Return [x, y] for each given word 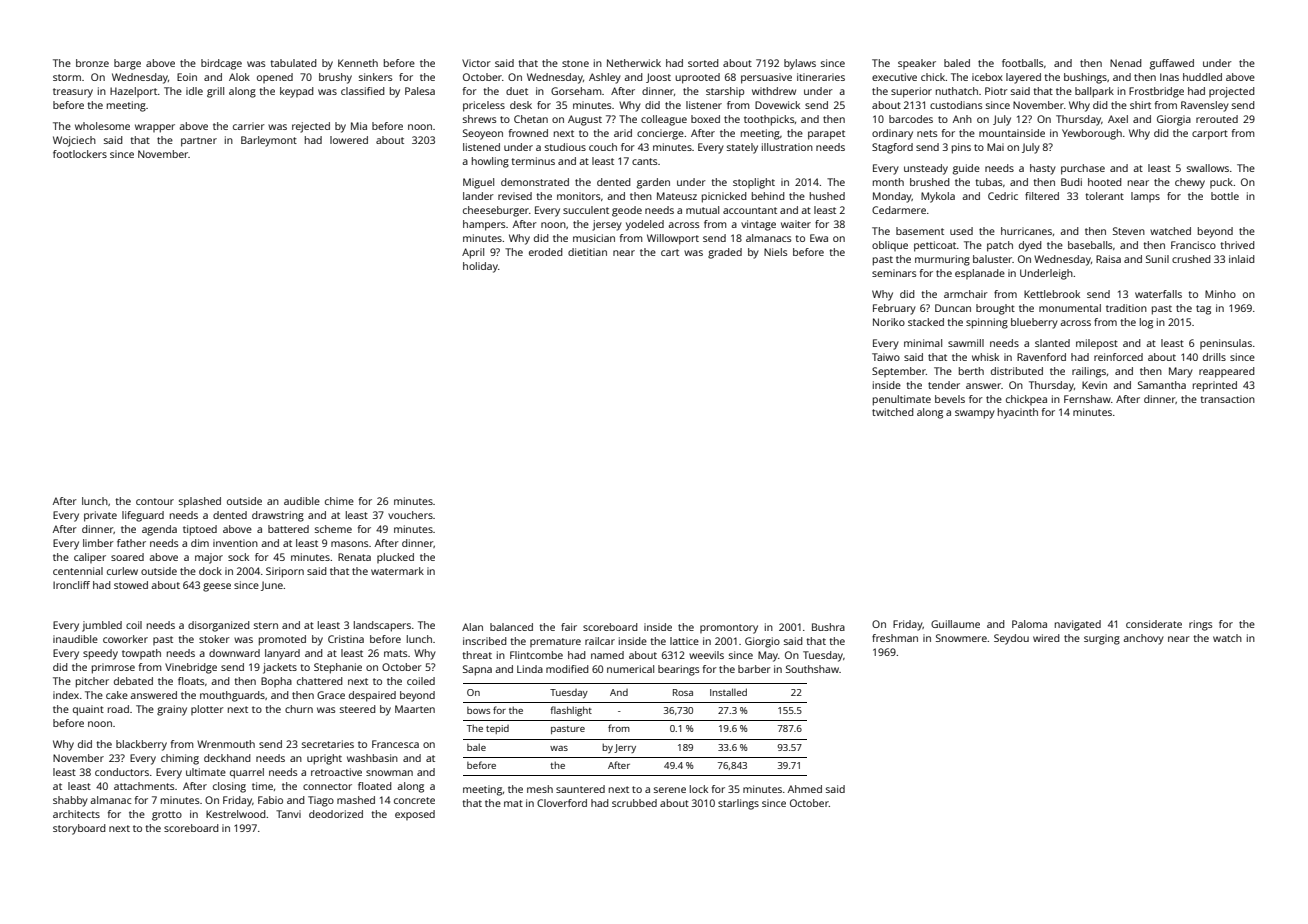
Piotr [996, 91]
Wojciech [74, 141]
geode [627, 211]
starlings [738, 804]
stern [266, 625]
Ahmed [805, 789]
